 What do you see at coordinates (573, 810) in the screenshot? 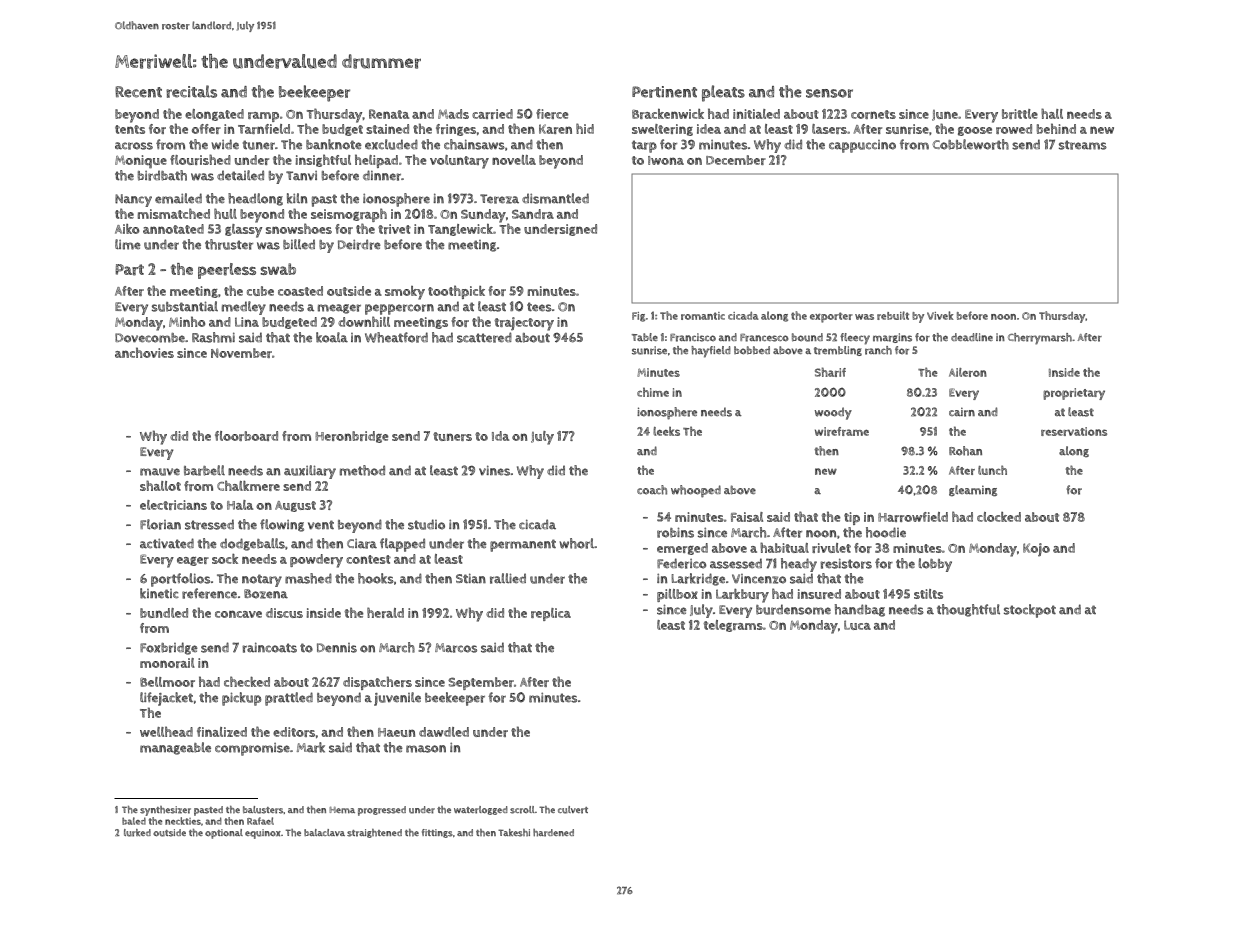
I see `culvert` at bounding box center [573, 810].
